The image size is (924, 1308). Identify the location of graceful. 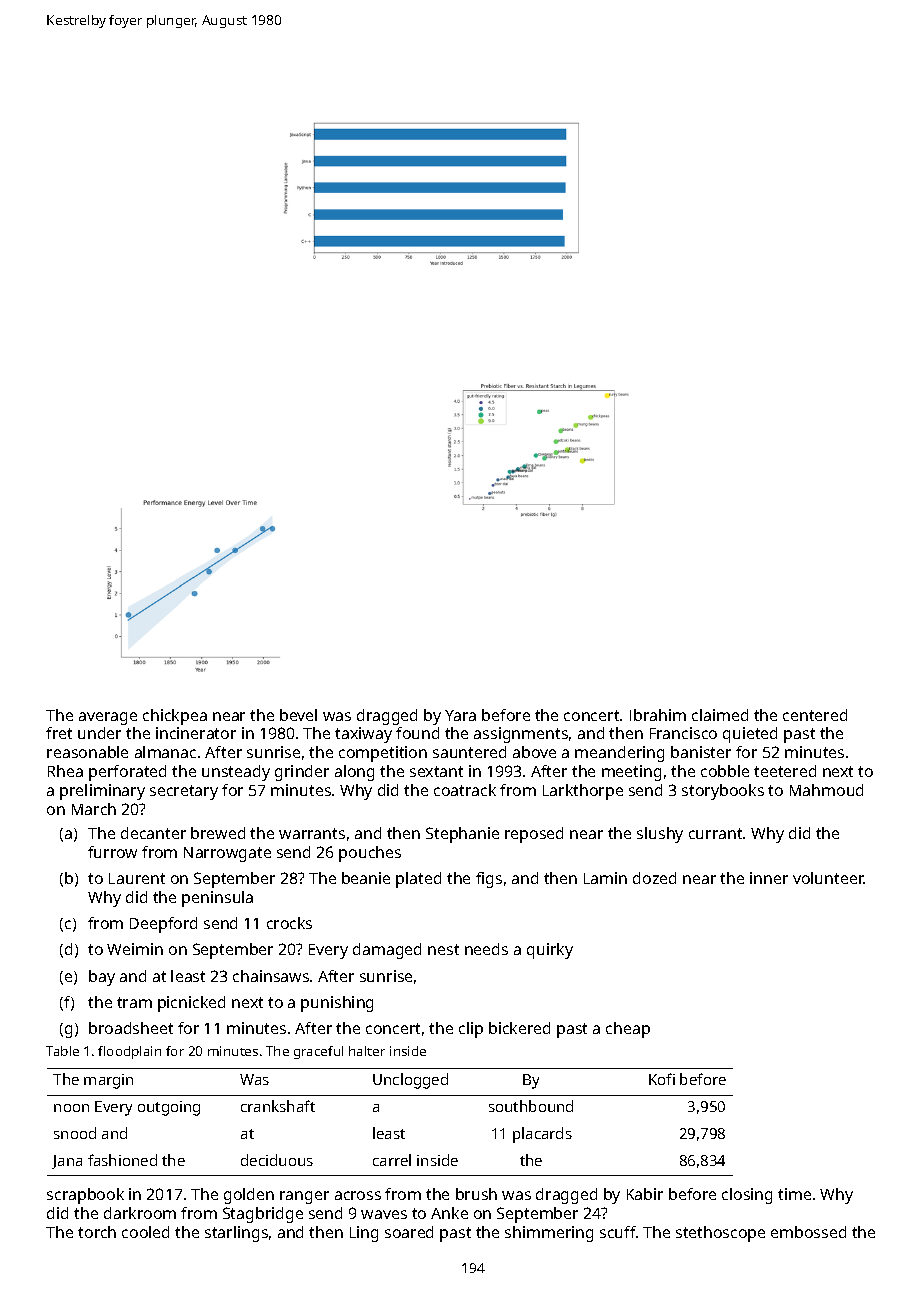
(318, 1052).
